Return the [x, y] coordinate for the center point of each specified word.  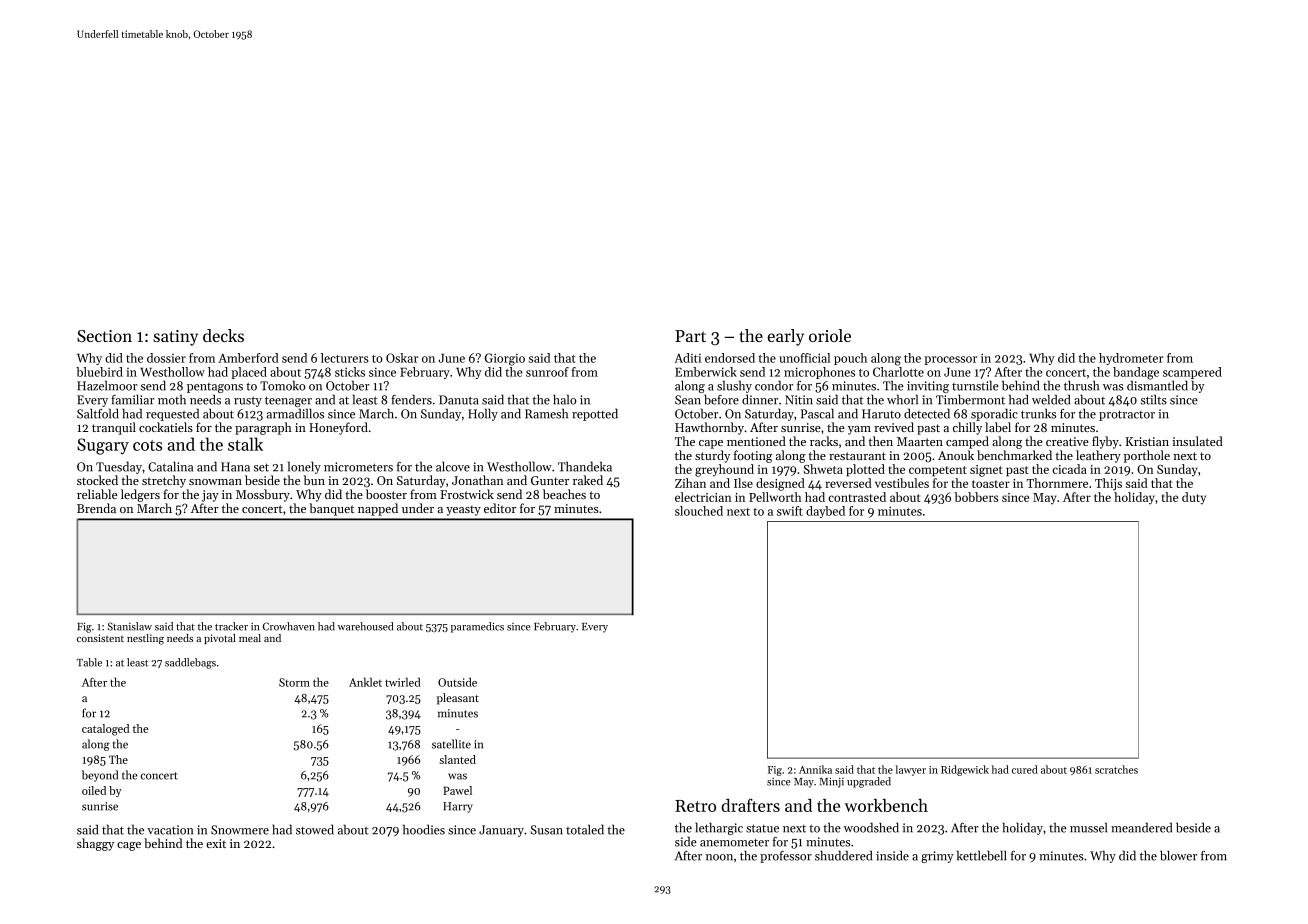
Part [690, 336]
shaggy [95, 844]
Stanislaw [130, 626]
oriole [830, 335]
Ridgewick [965, 770]
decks [223, 335]
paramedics [477, 627]
